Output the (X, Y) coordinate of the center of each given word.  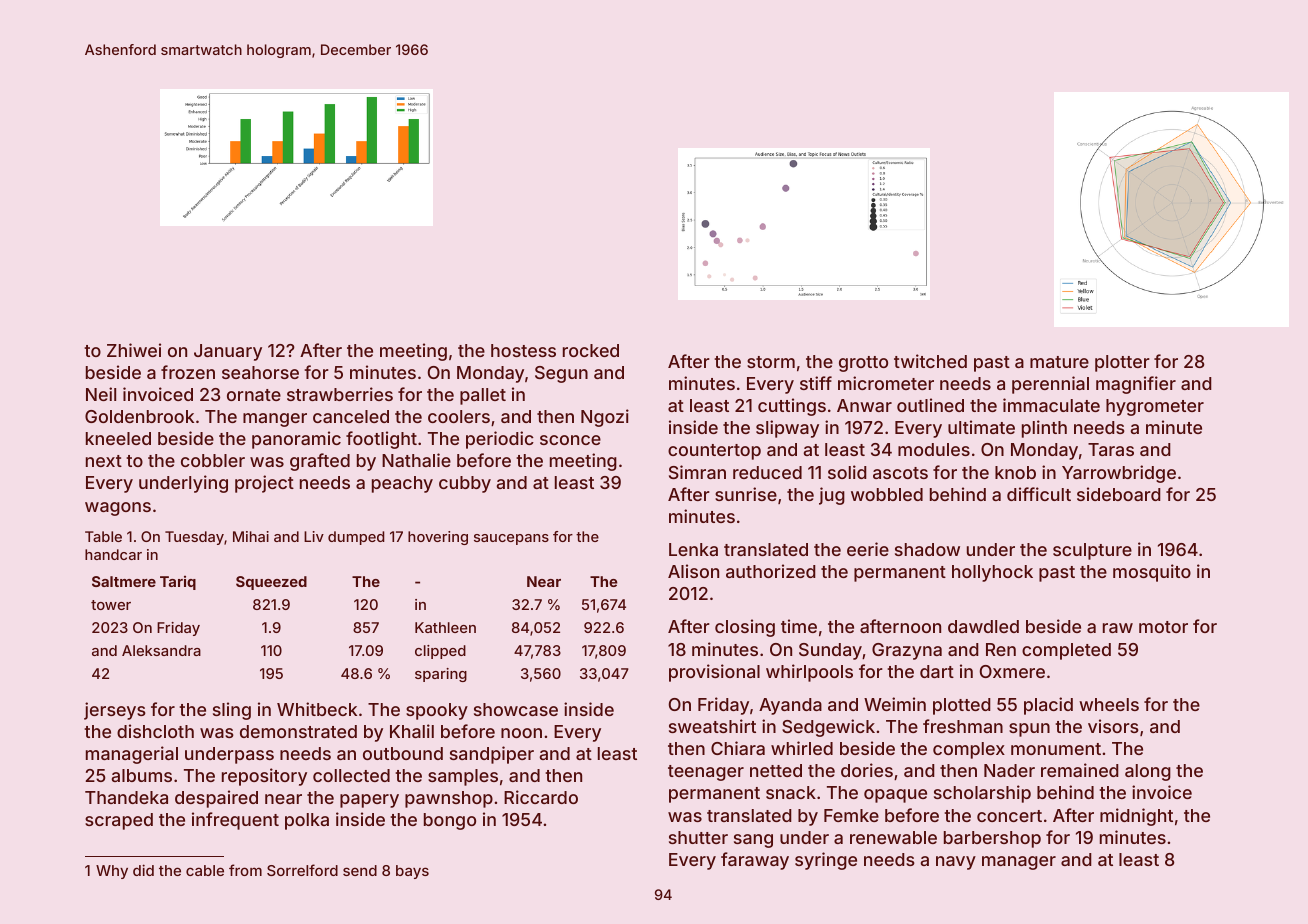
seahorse (260, 372)
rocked (591, 350)
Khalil (412, 731)
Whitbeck (317, 709)
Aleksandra (161, 650)
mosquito (1152, 573)
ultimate (981, 427)
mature (1059, 362)
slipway (787, 429)
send (360, 870)
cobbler (213, 460)
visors (1113, 726)
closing (745, 628)
